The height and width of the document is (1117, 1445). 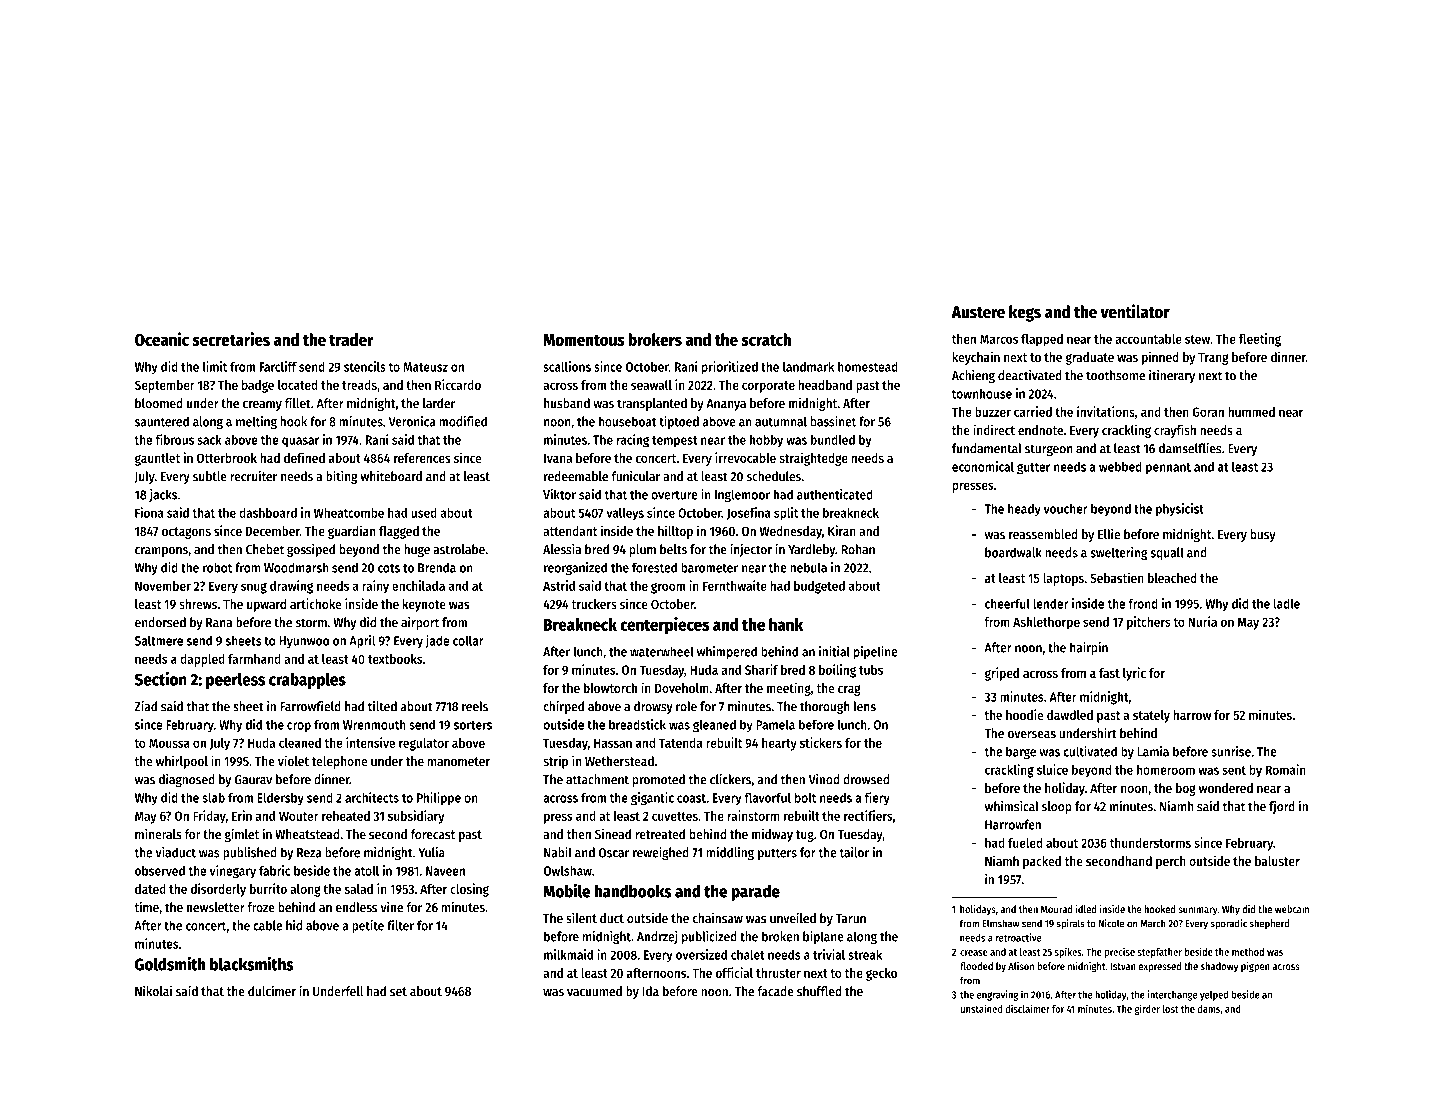 What do you see at coordinates (610, 688) in the document?
I see `blowtorch` at bounding box center [610, 688].
